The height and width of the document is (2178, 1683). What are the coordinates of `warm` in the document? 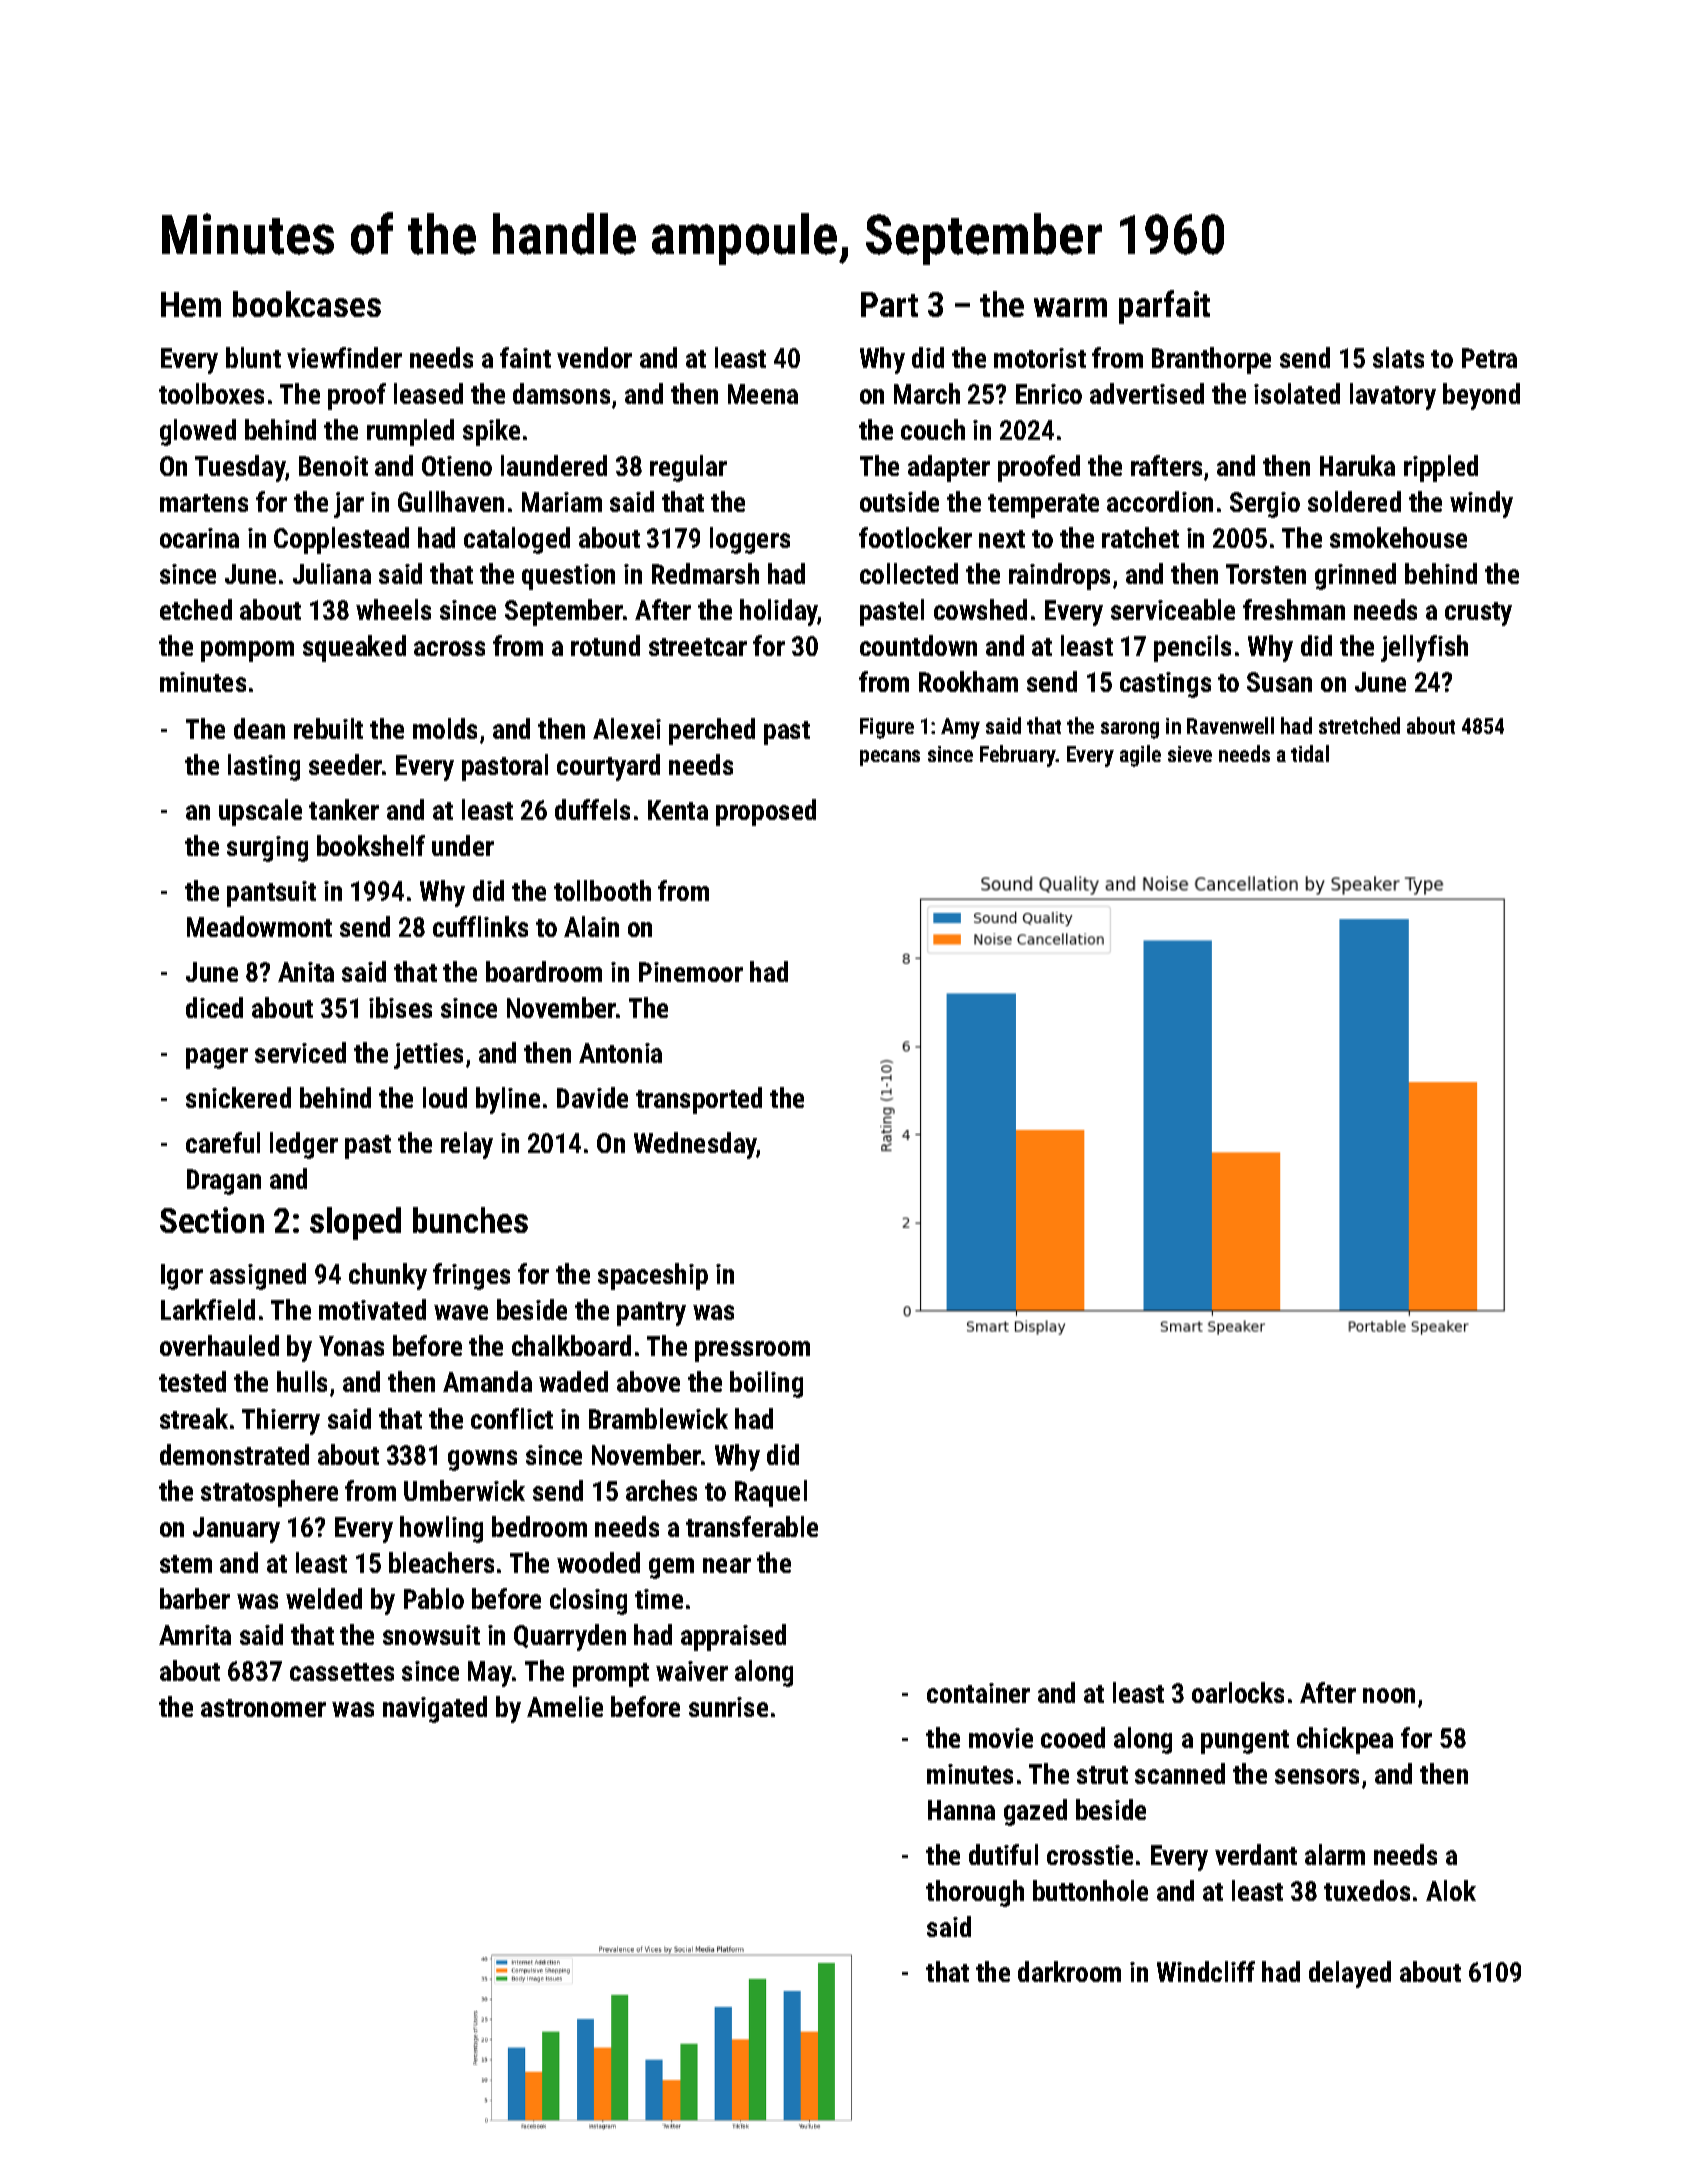 It's located at (1070, 307).
